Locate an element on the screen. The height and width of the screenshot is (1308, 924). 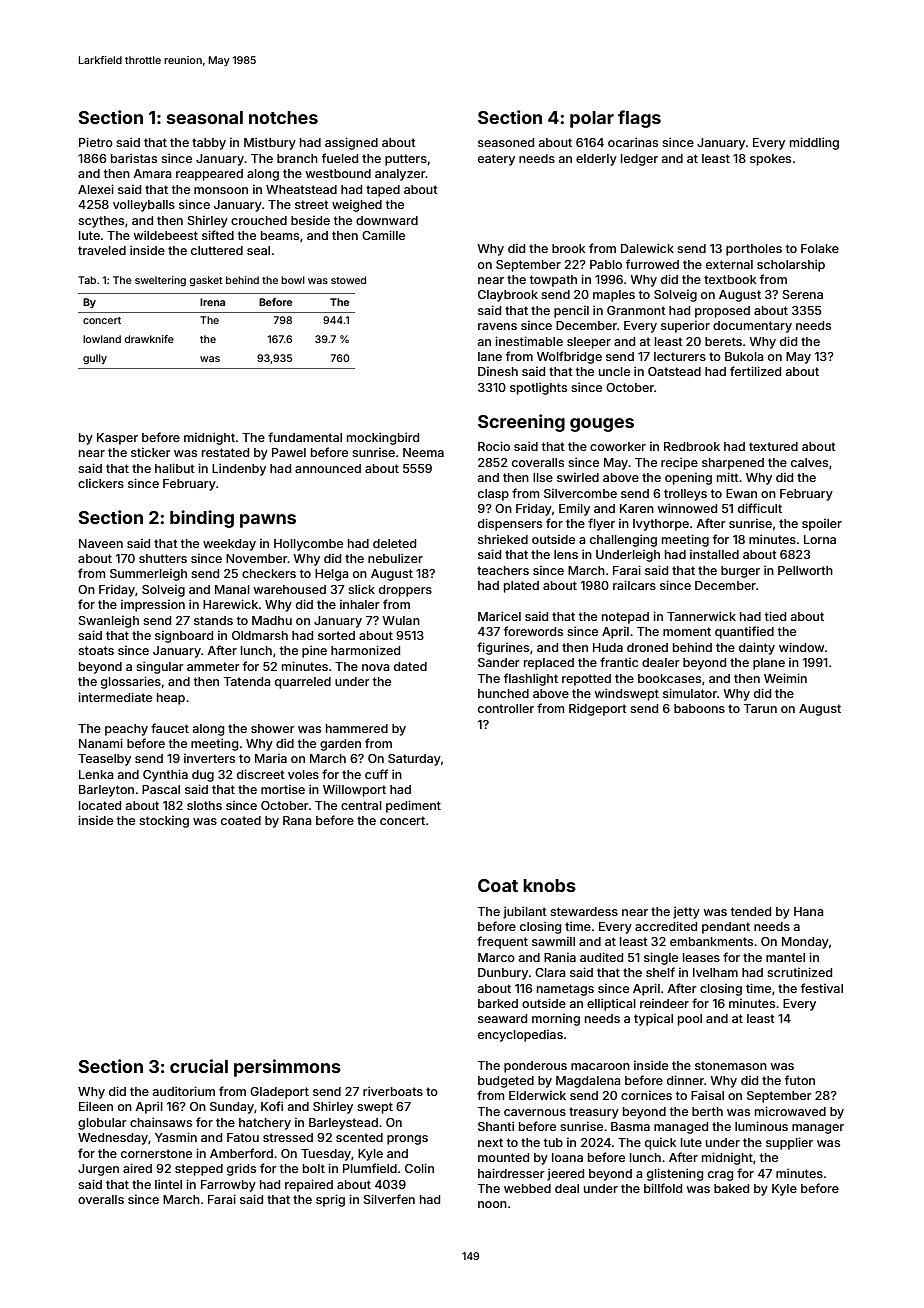
notches is located at coordinates (283, 117).
